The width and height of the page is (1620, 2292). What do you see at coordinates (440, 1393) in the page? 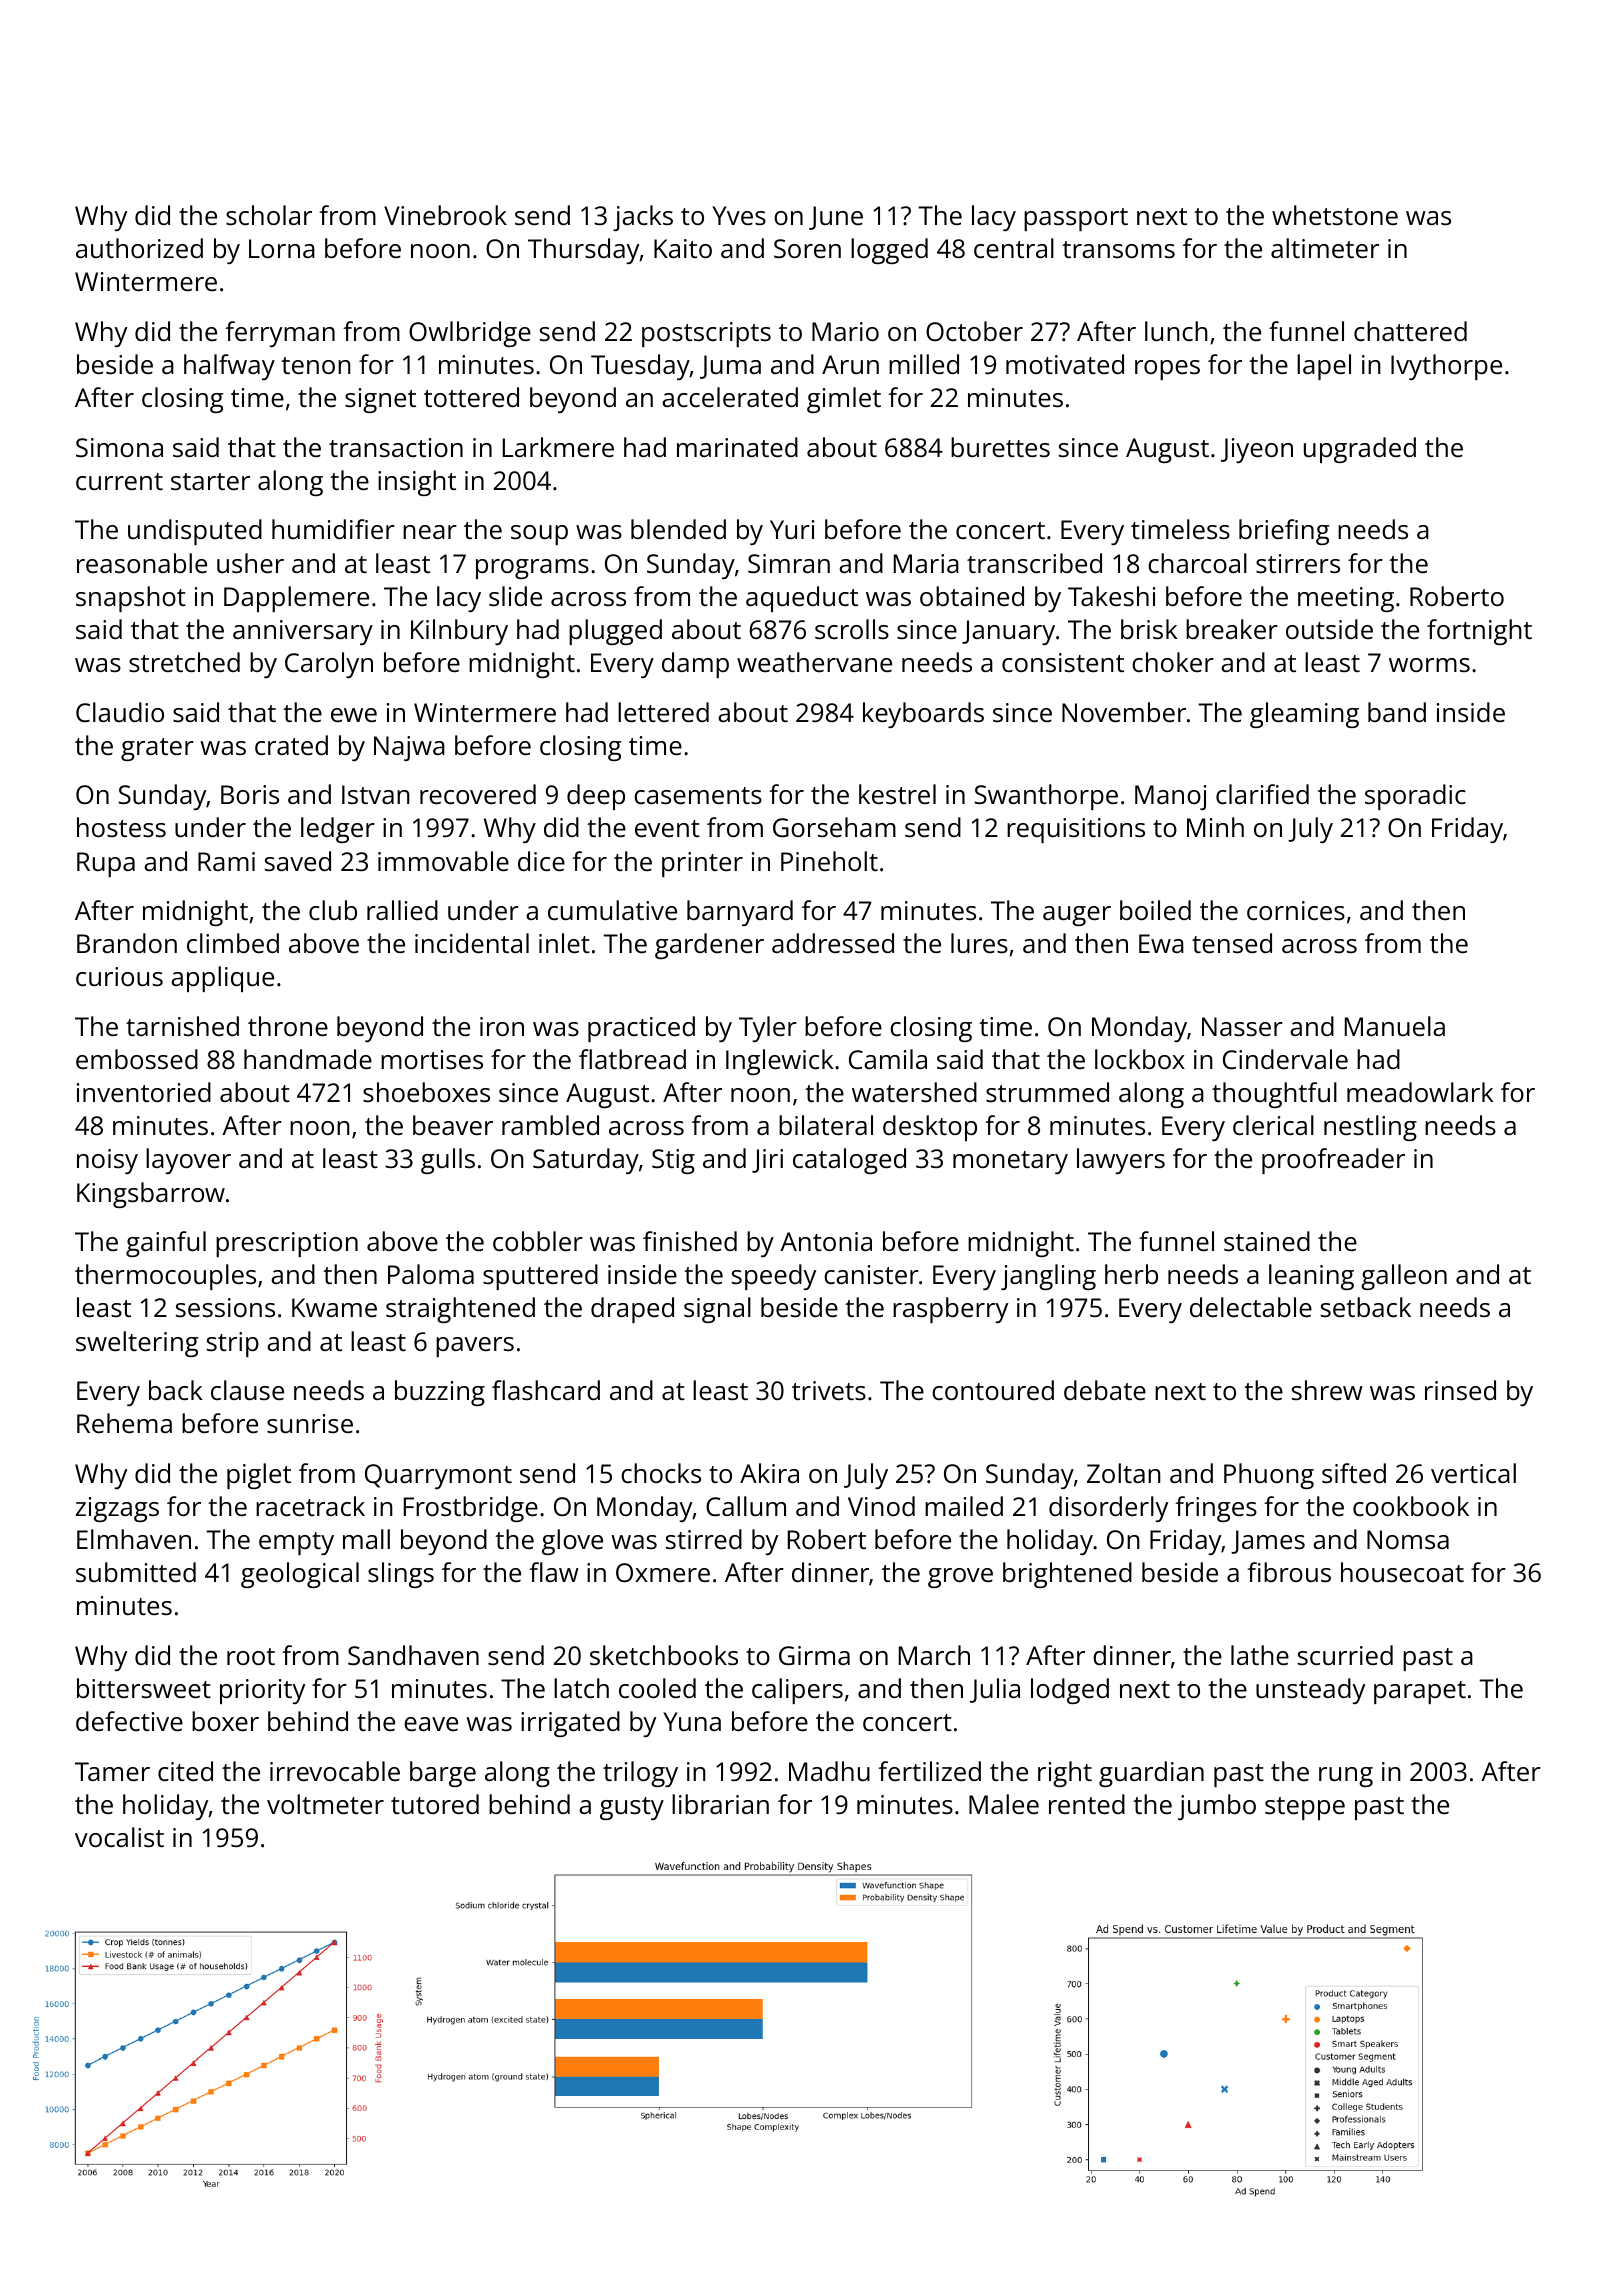
I see `buzzing` at bounding box center [440, 1393].
